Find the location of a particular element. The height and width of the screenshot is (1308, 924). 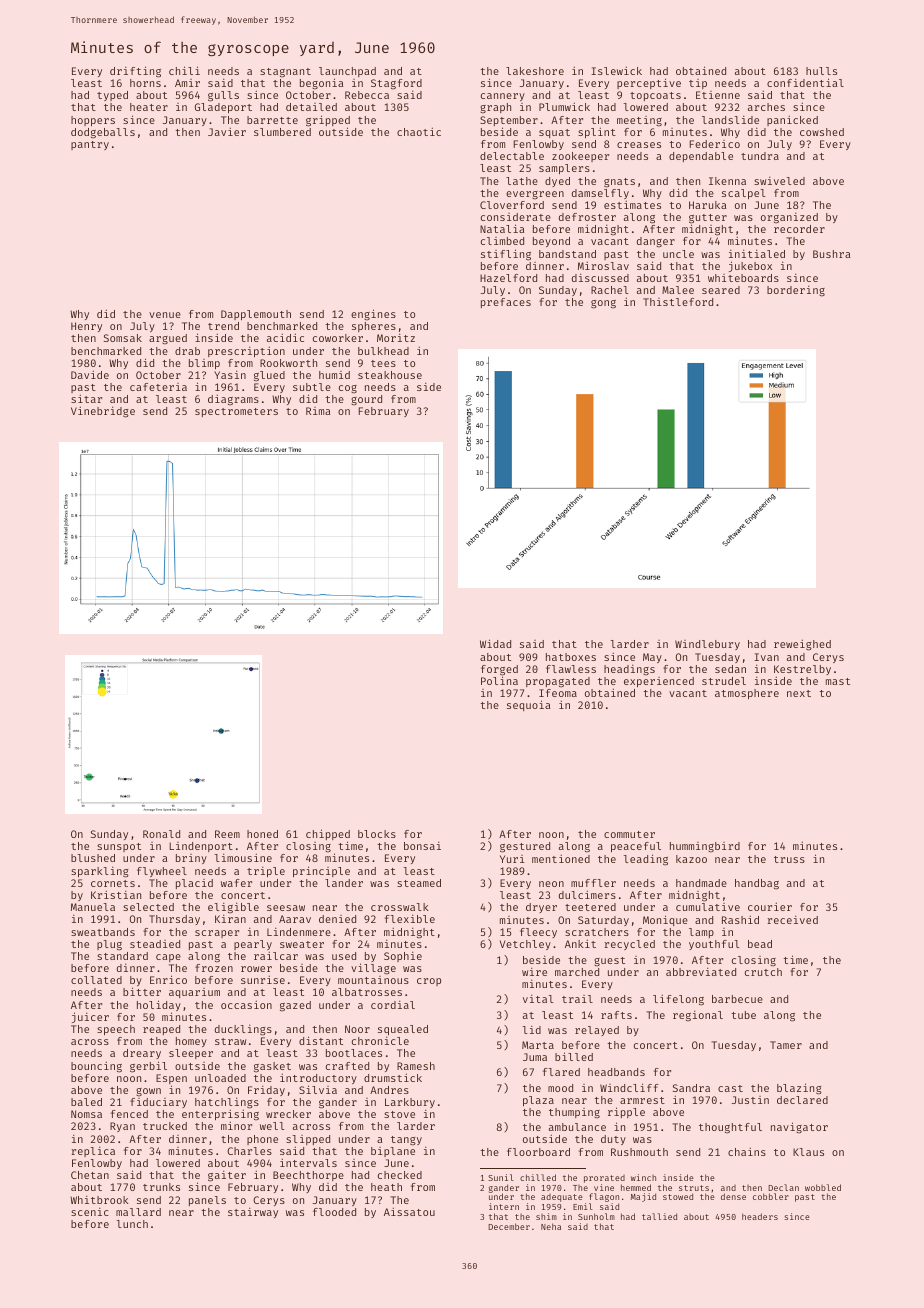

bordering is located at coordinates (796, 291).
